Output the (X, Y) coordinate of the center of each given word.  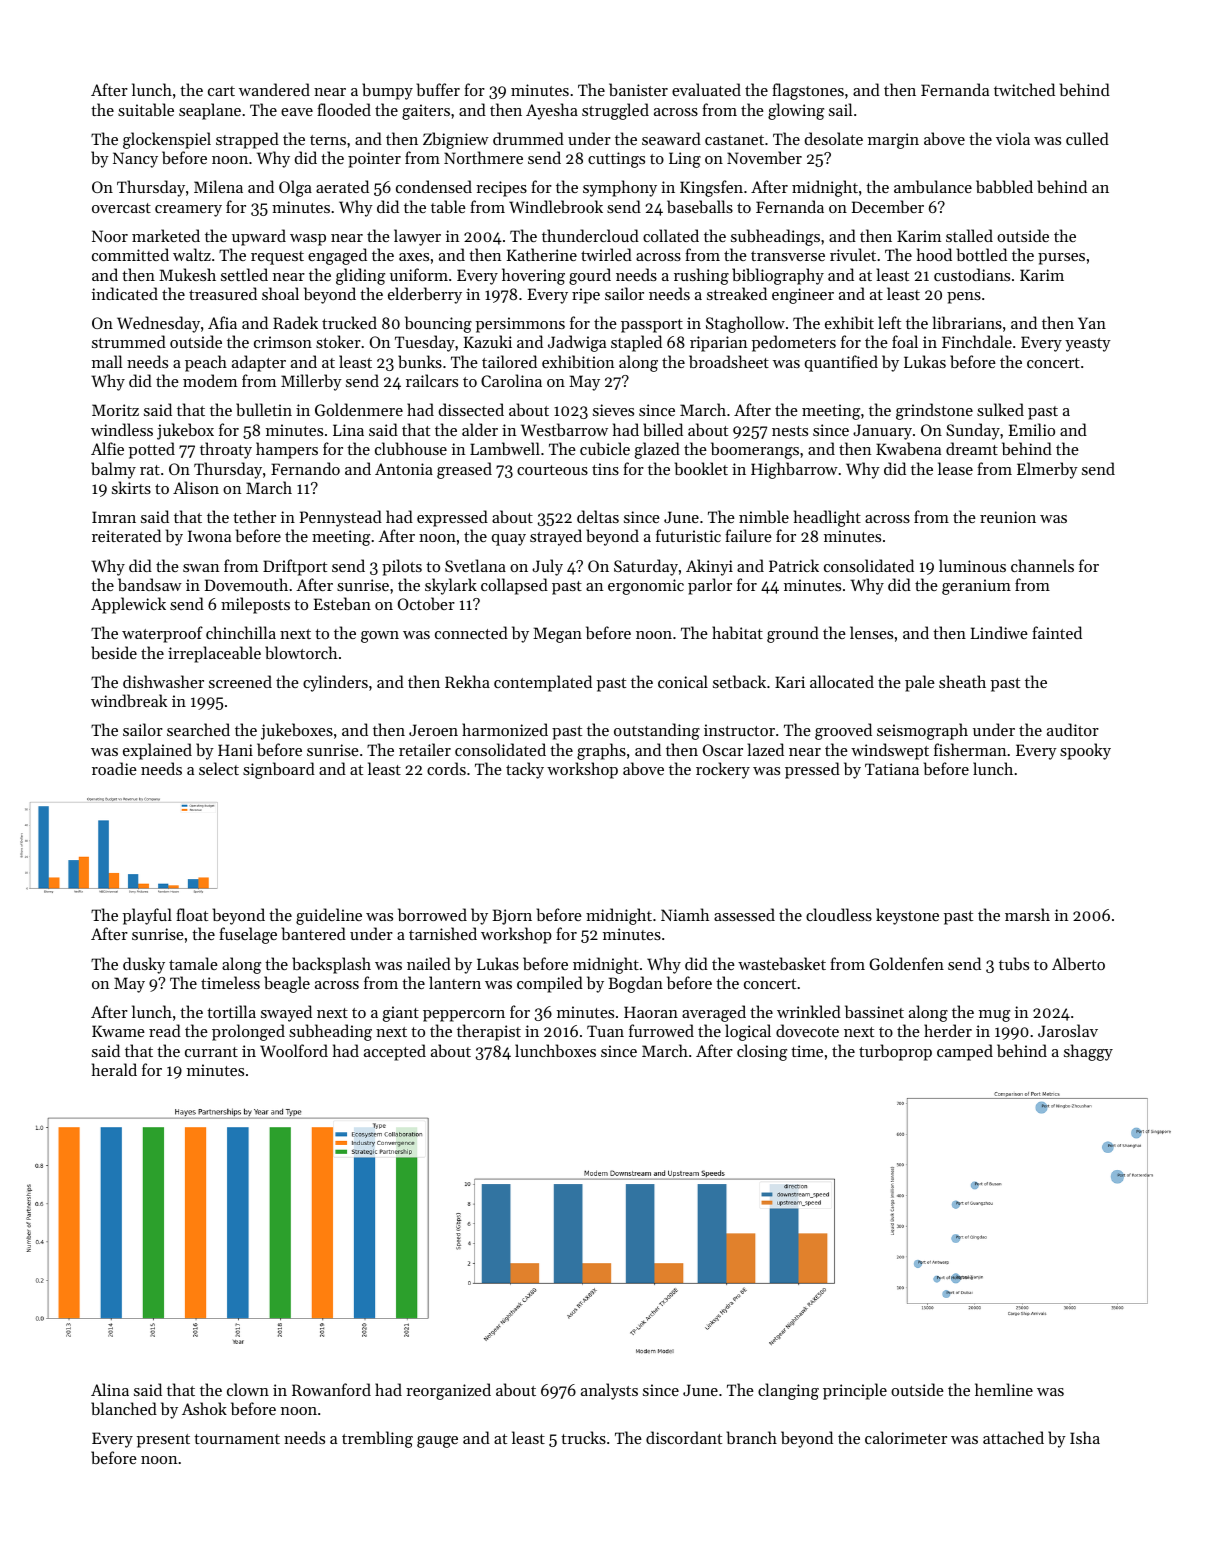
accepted (395, 1052)
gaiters (426, 112)
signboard (279, 770)
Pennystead (341, 518)
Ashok (204, 1408)
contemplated (543, 683)
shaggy (1088, 1052)
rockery (723, 770)
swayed (286, 1013)
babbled (1004, 186)
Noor (110, 236)
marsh (1027, 914)
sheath (962, 681)
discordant (684, 1437)
